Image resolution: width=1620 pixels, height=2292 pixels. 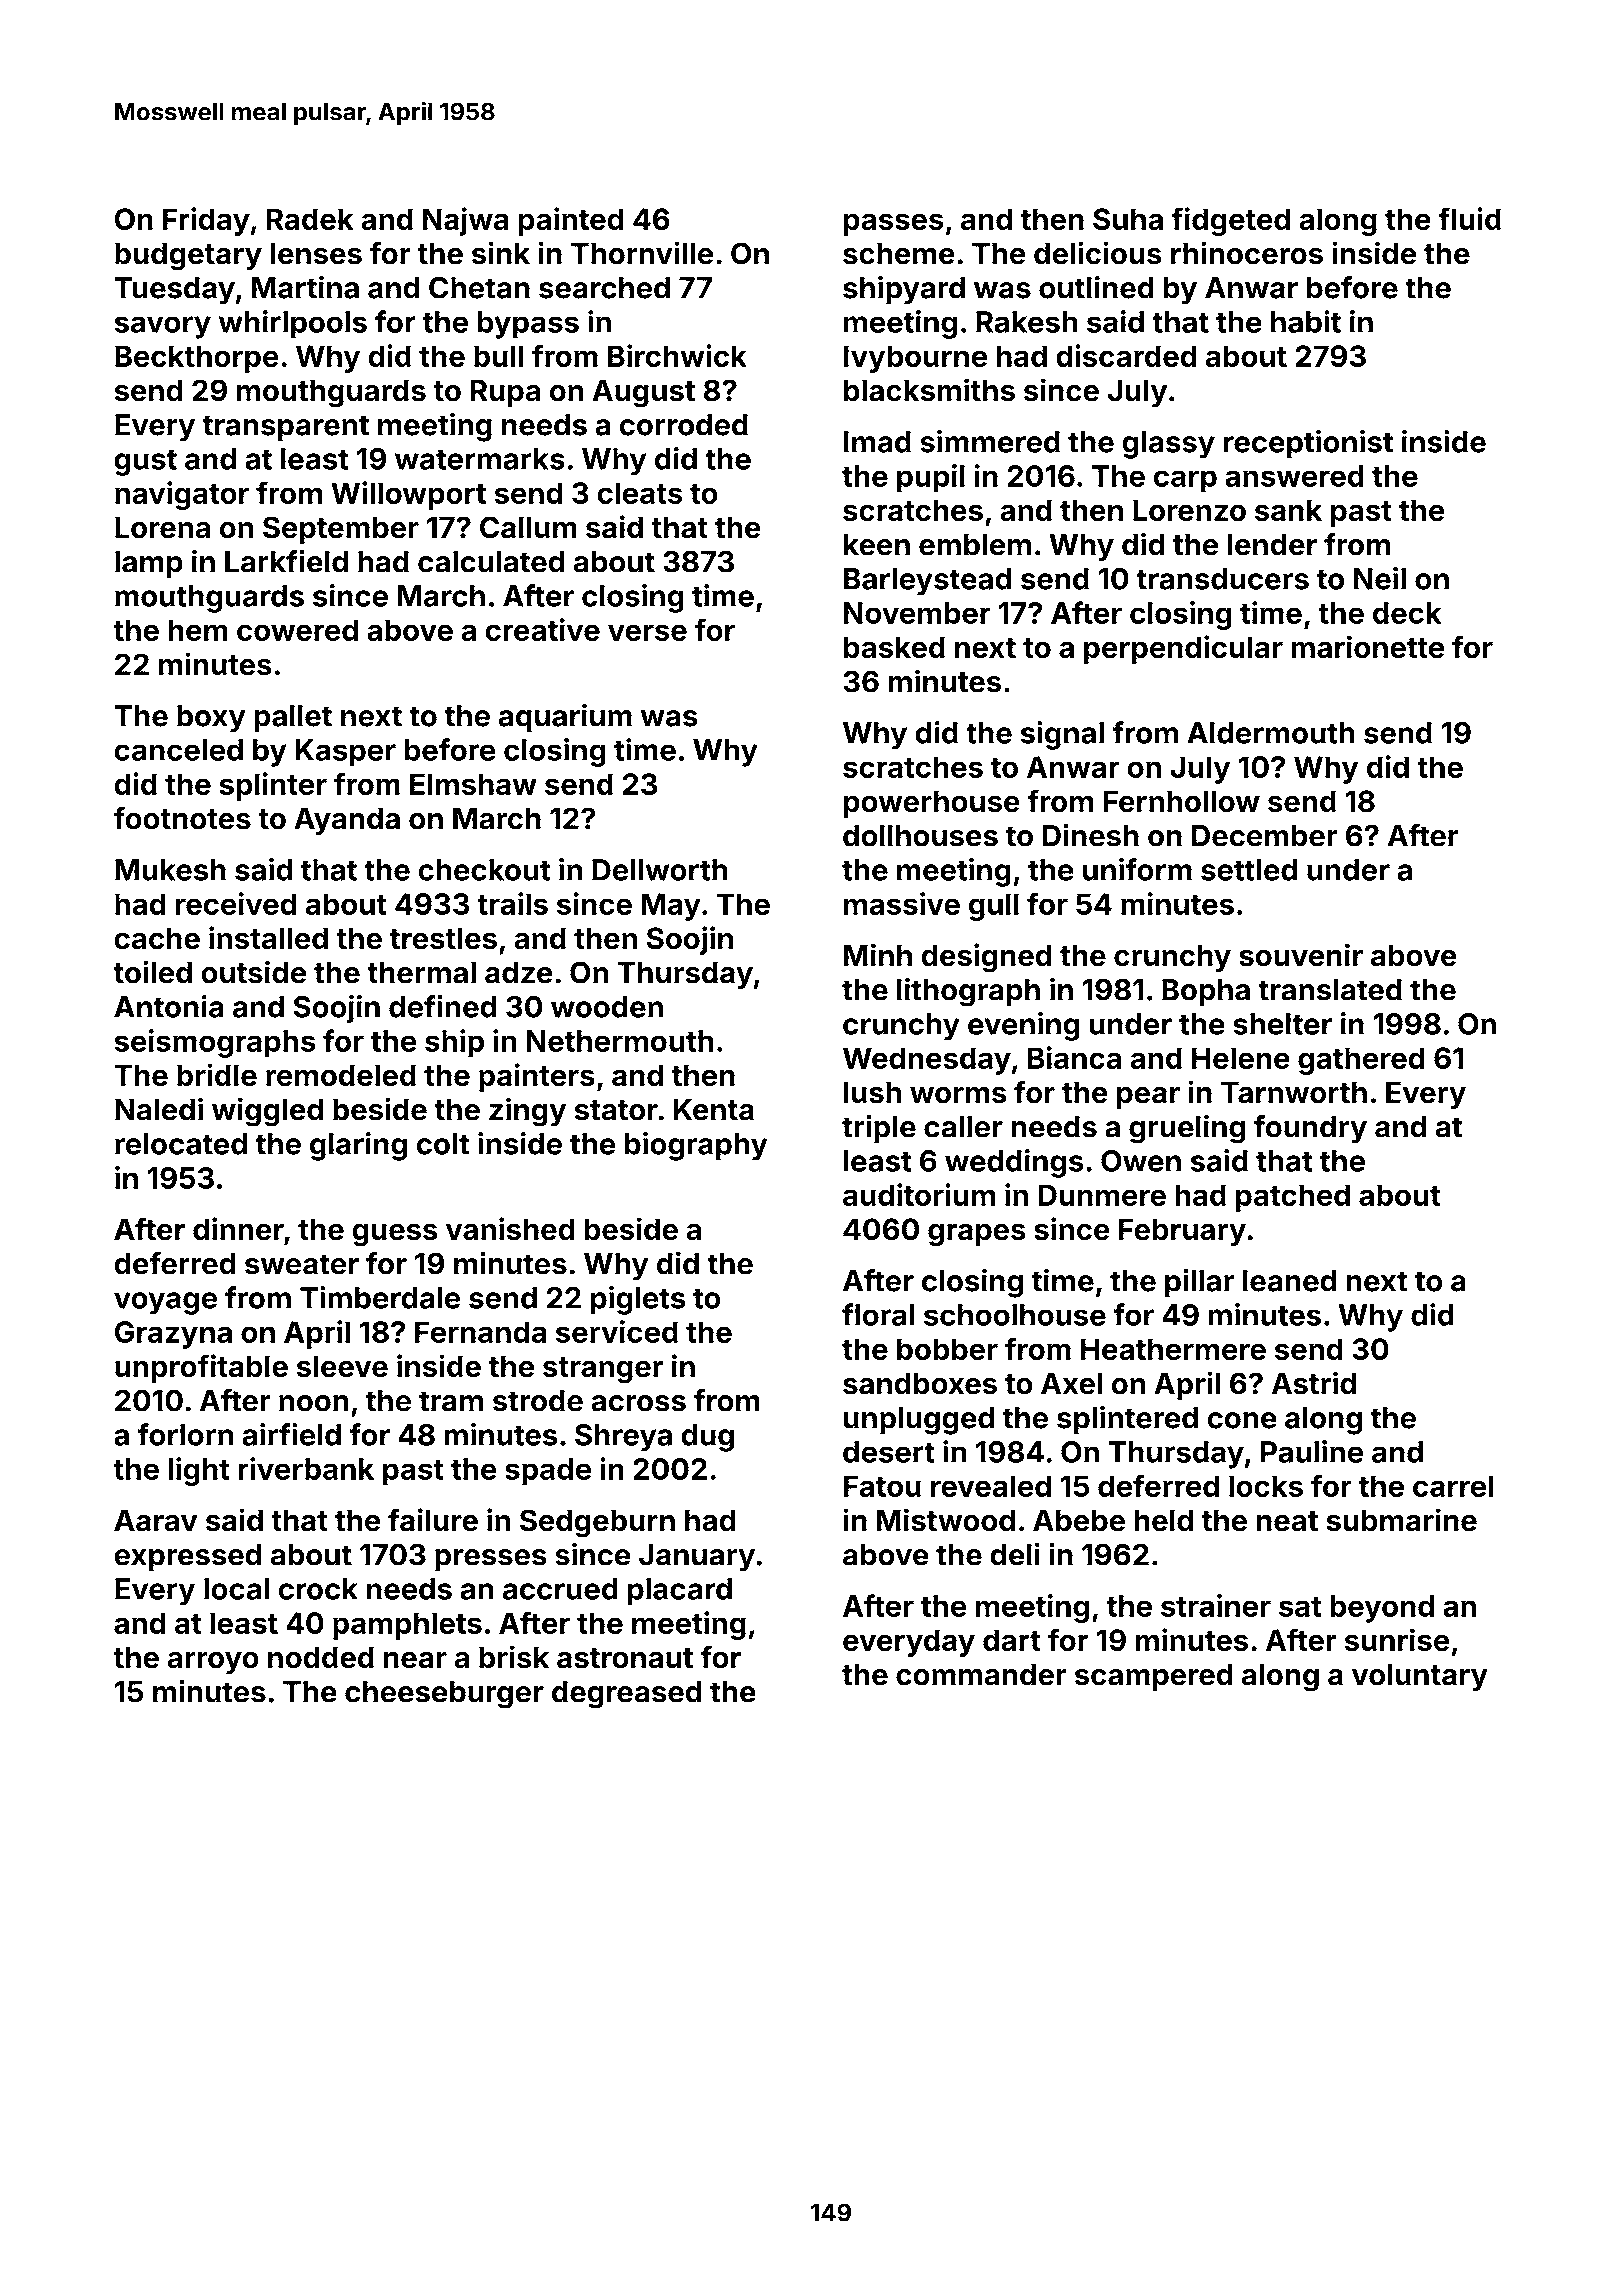 What do you see at coordinates (407, 1626) in the image?
I see `pamphlets` at bounding box center [407, 1626].
